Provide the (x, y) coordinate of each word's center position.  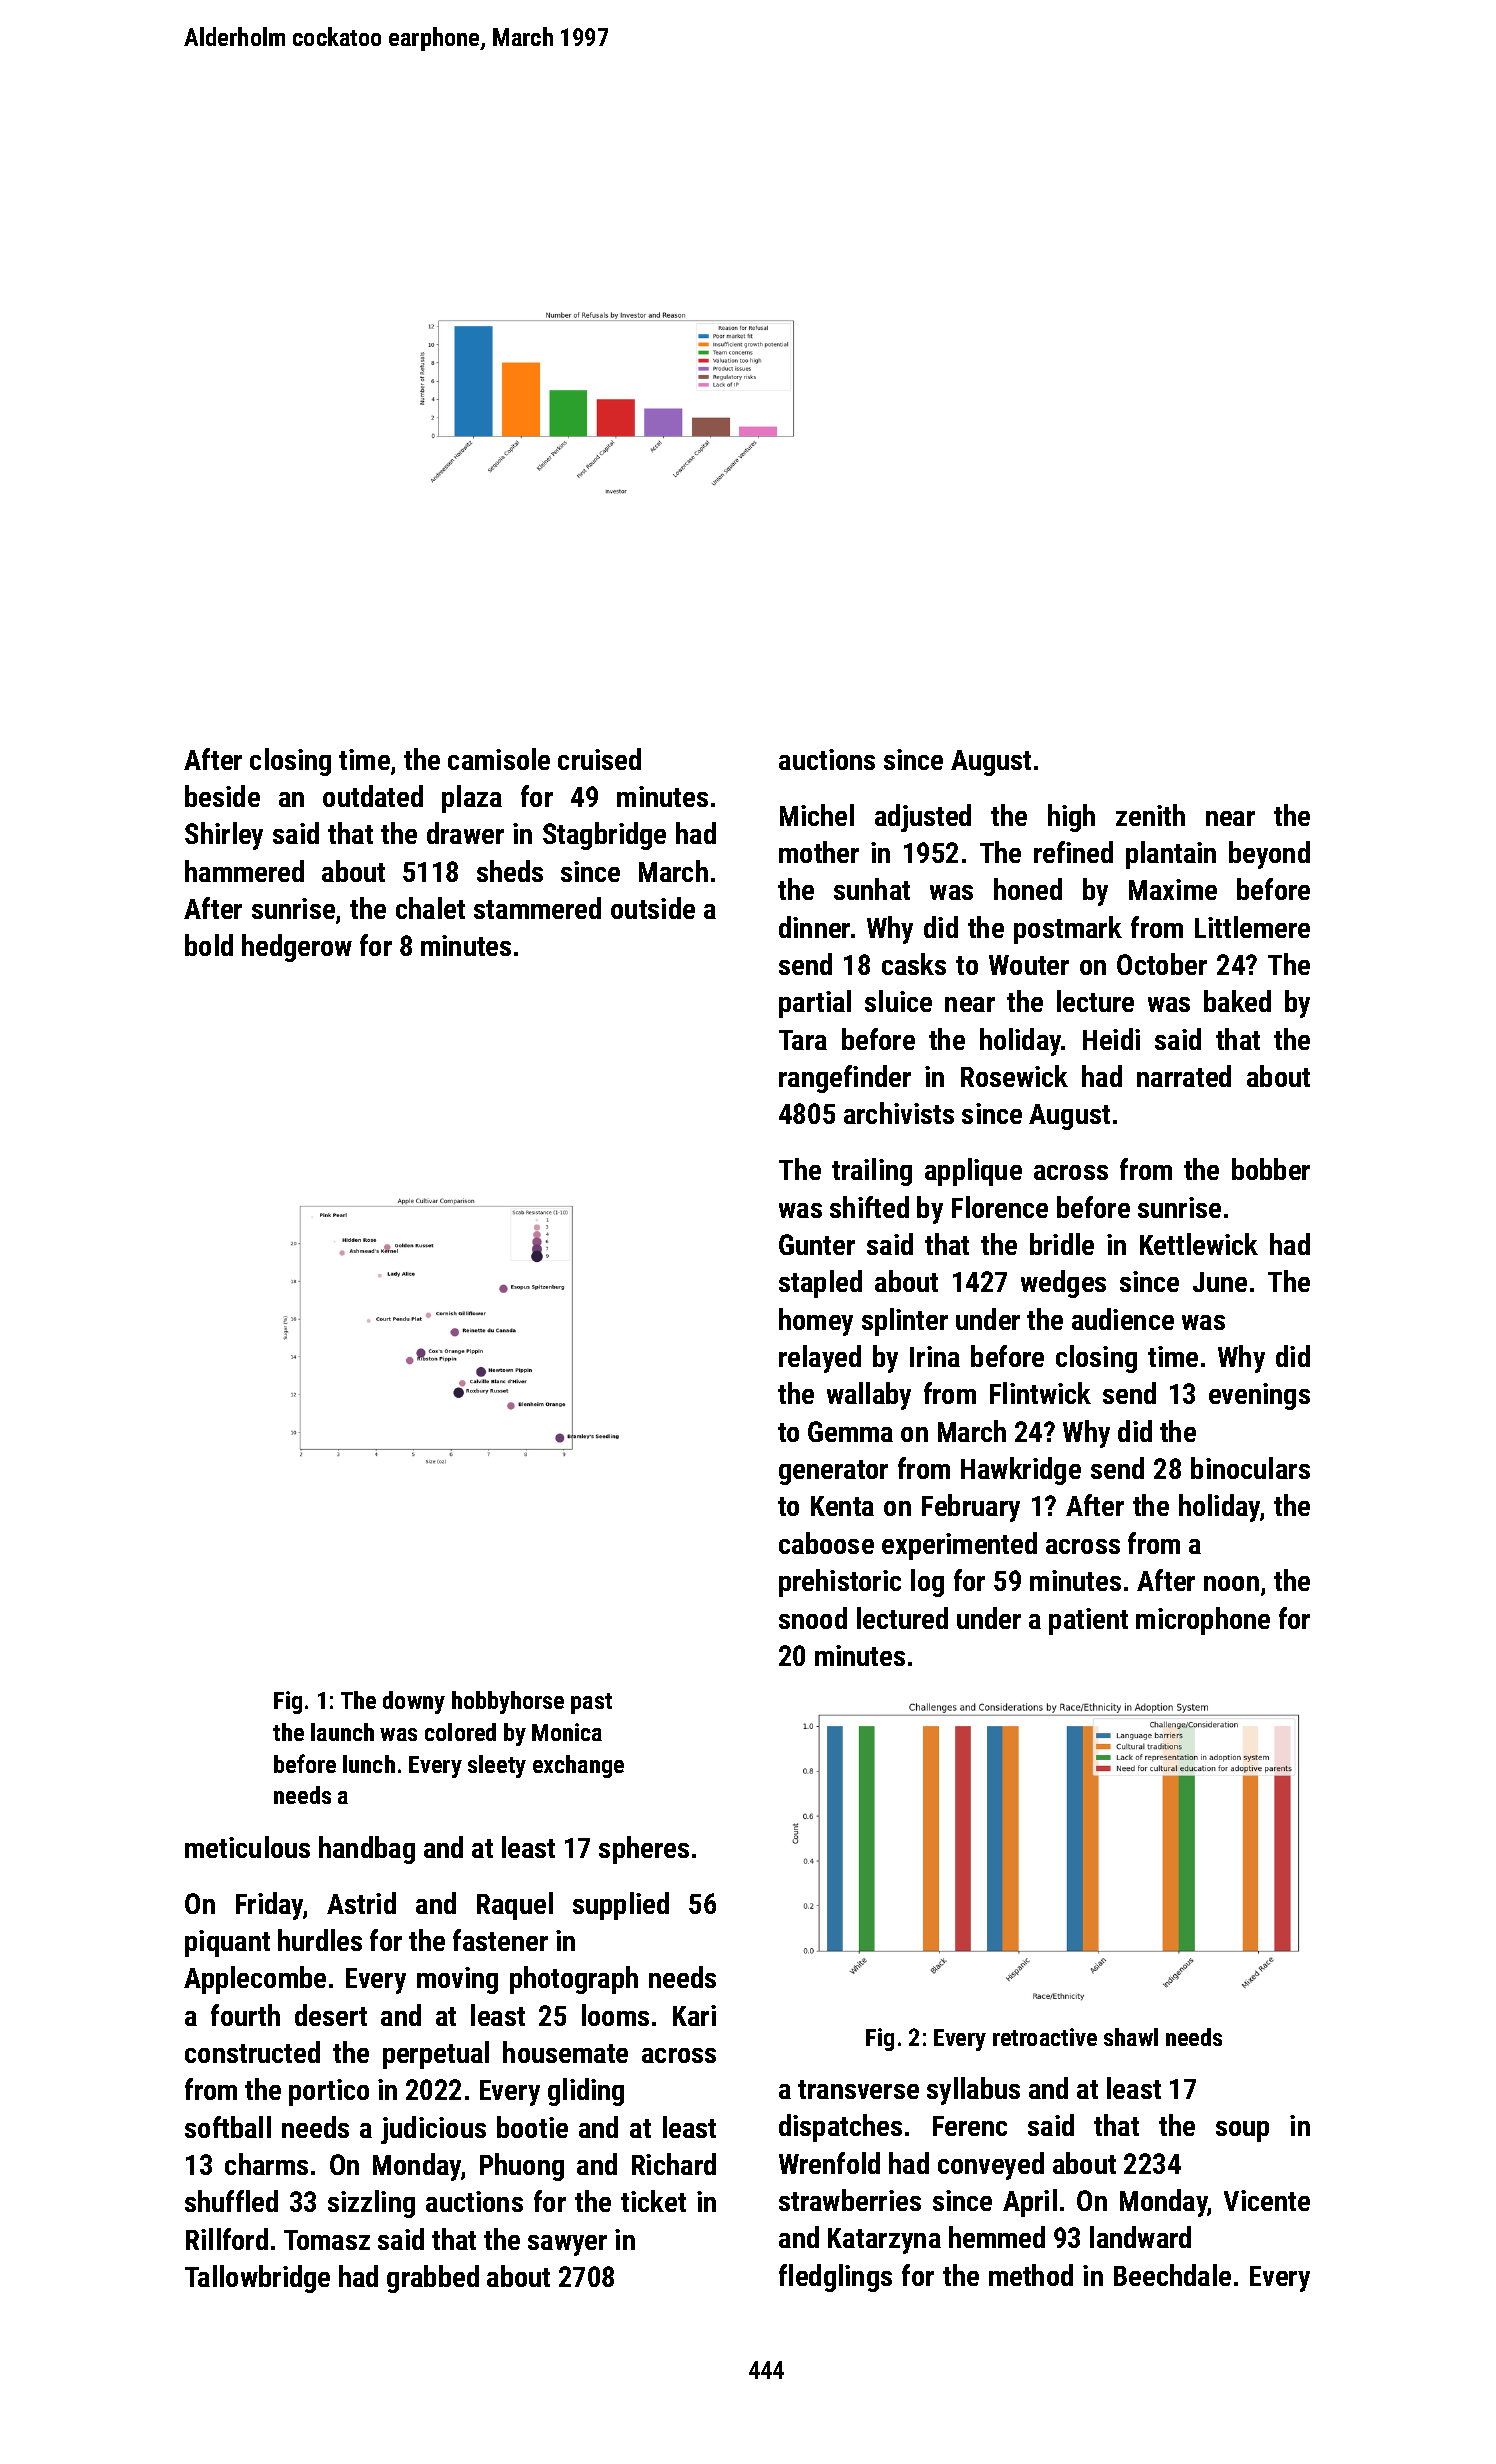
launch (342, 1732)
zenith (1150, 815)
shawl (1131, 2037)
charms (266, 2164)
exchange (578, 1766)
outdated (373, 796)
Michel (817, 815)
